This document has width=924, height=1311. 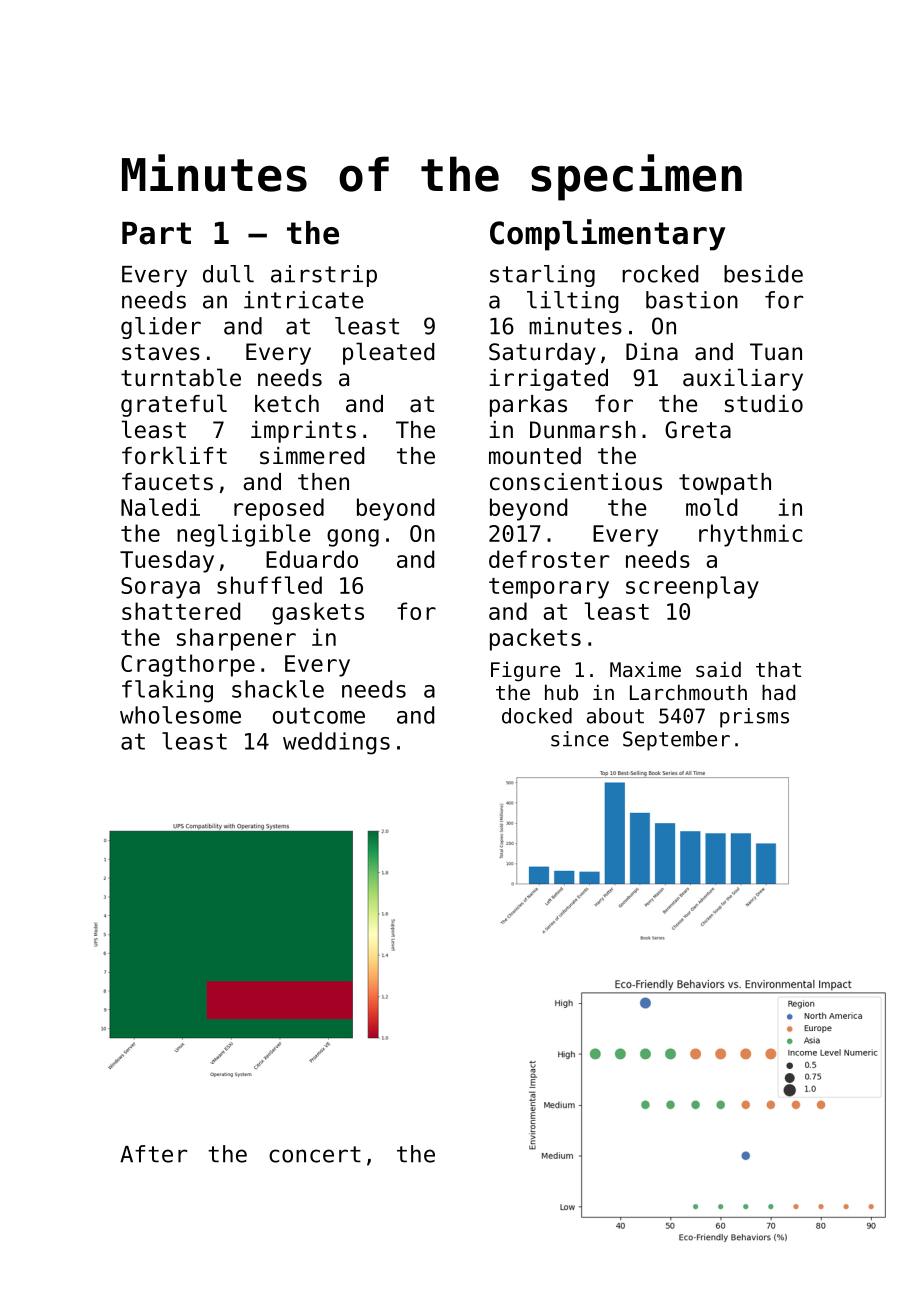 What do you see at coordinates (153, 1154) in the document?
I see `After` at bounding box center [153, 1154].
